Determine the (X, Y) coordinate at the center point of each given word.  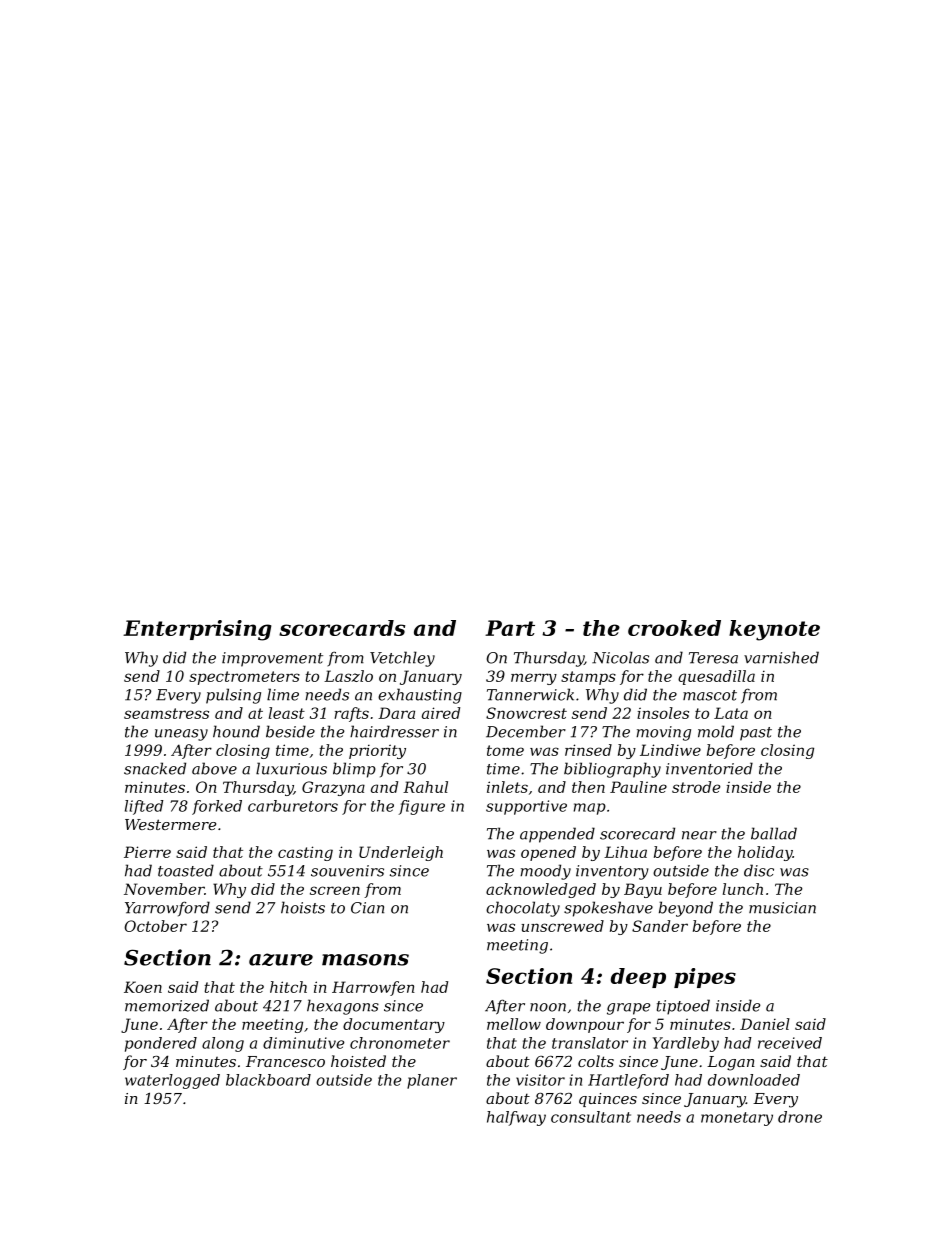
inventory (612, 872)
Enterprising (197, 630)
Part (510, 628)
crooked (674, 628)
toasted (186, 870)
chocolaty (523, 909)
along (223, 1044)
